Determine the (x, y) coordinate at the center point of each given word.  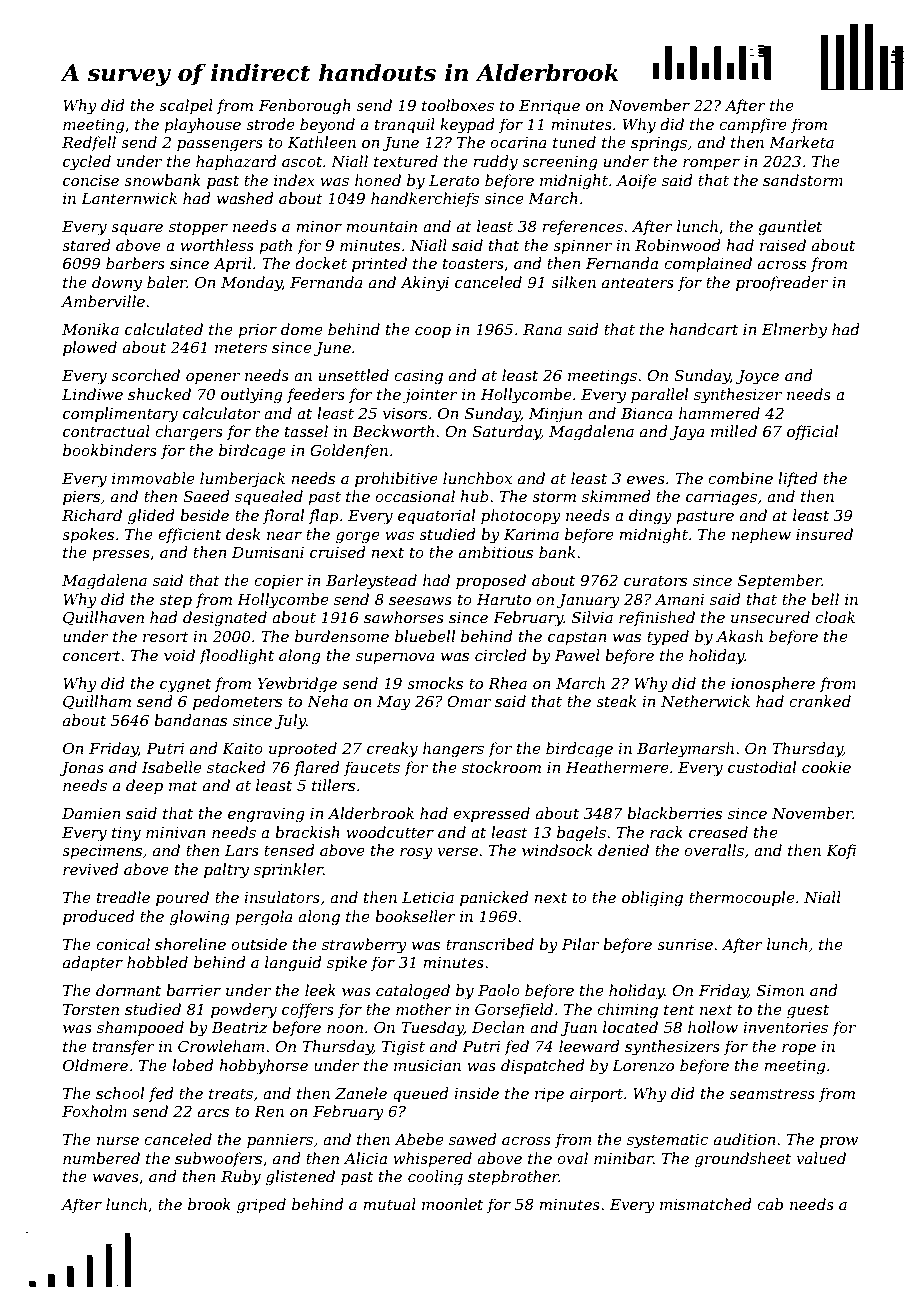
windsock (557, 850)
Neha (327, 701)
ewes (646, 480)
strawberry (364, 946)
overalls (714, 850)
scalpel (186, 106)
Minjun (555, 415)
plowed (90, 348)
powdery (244, 1011)
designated (225, 619)
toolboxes (458, 105)
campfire (753, 125)
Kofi (841, 851)
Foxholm (94, 1111)
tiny (126, 834)
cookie (826, 767)
